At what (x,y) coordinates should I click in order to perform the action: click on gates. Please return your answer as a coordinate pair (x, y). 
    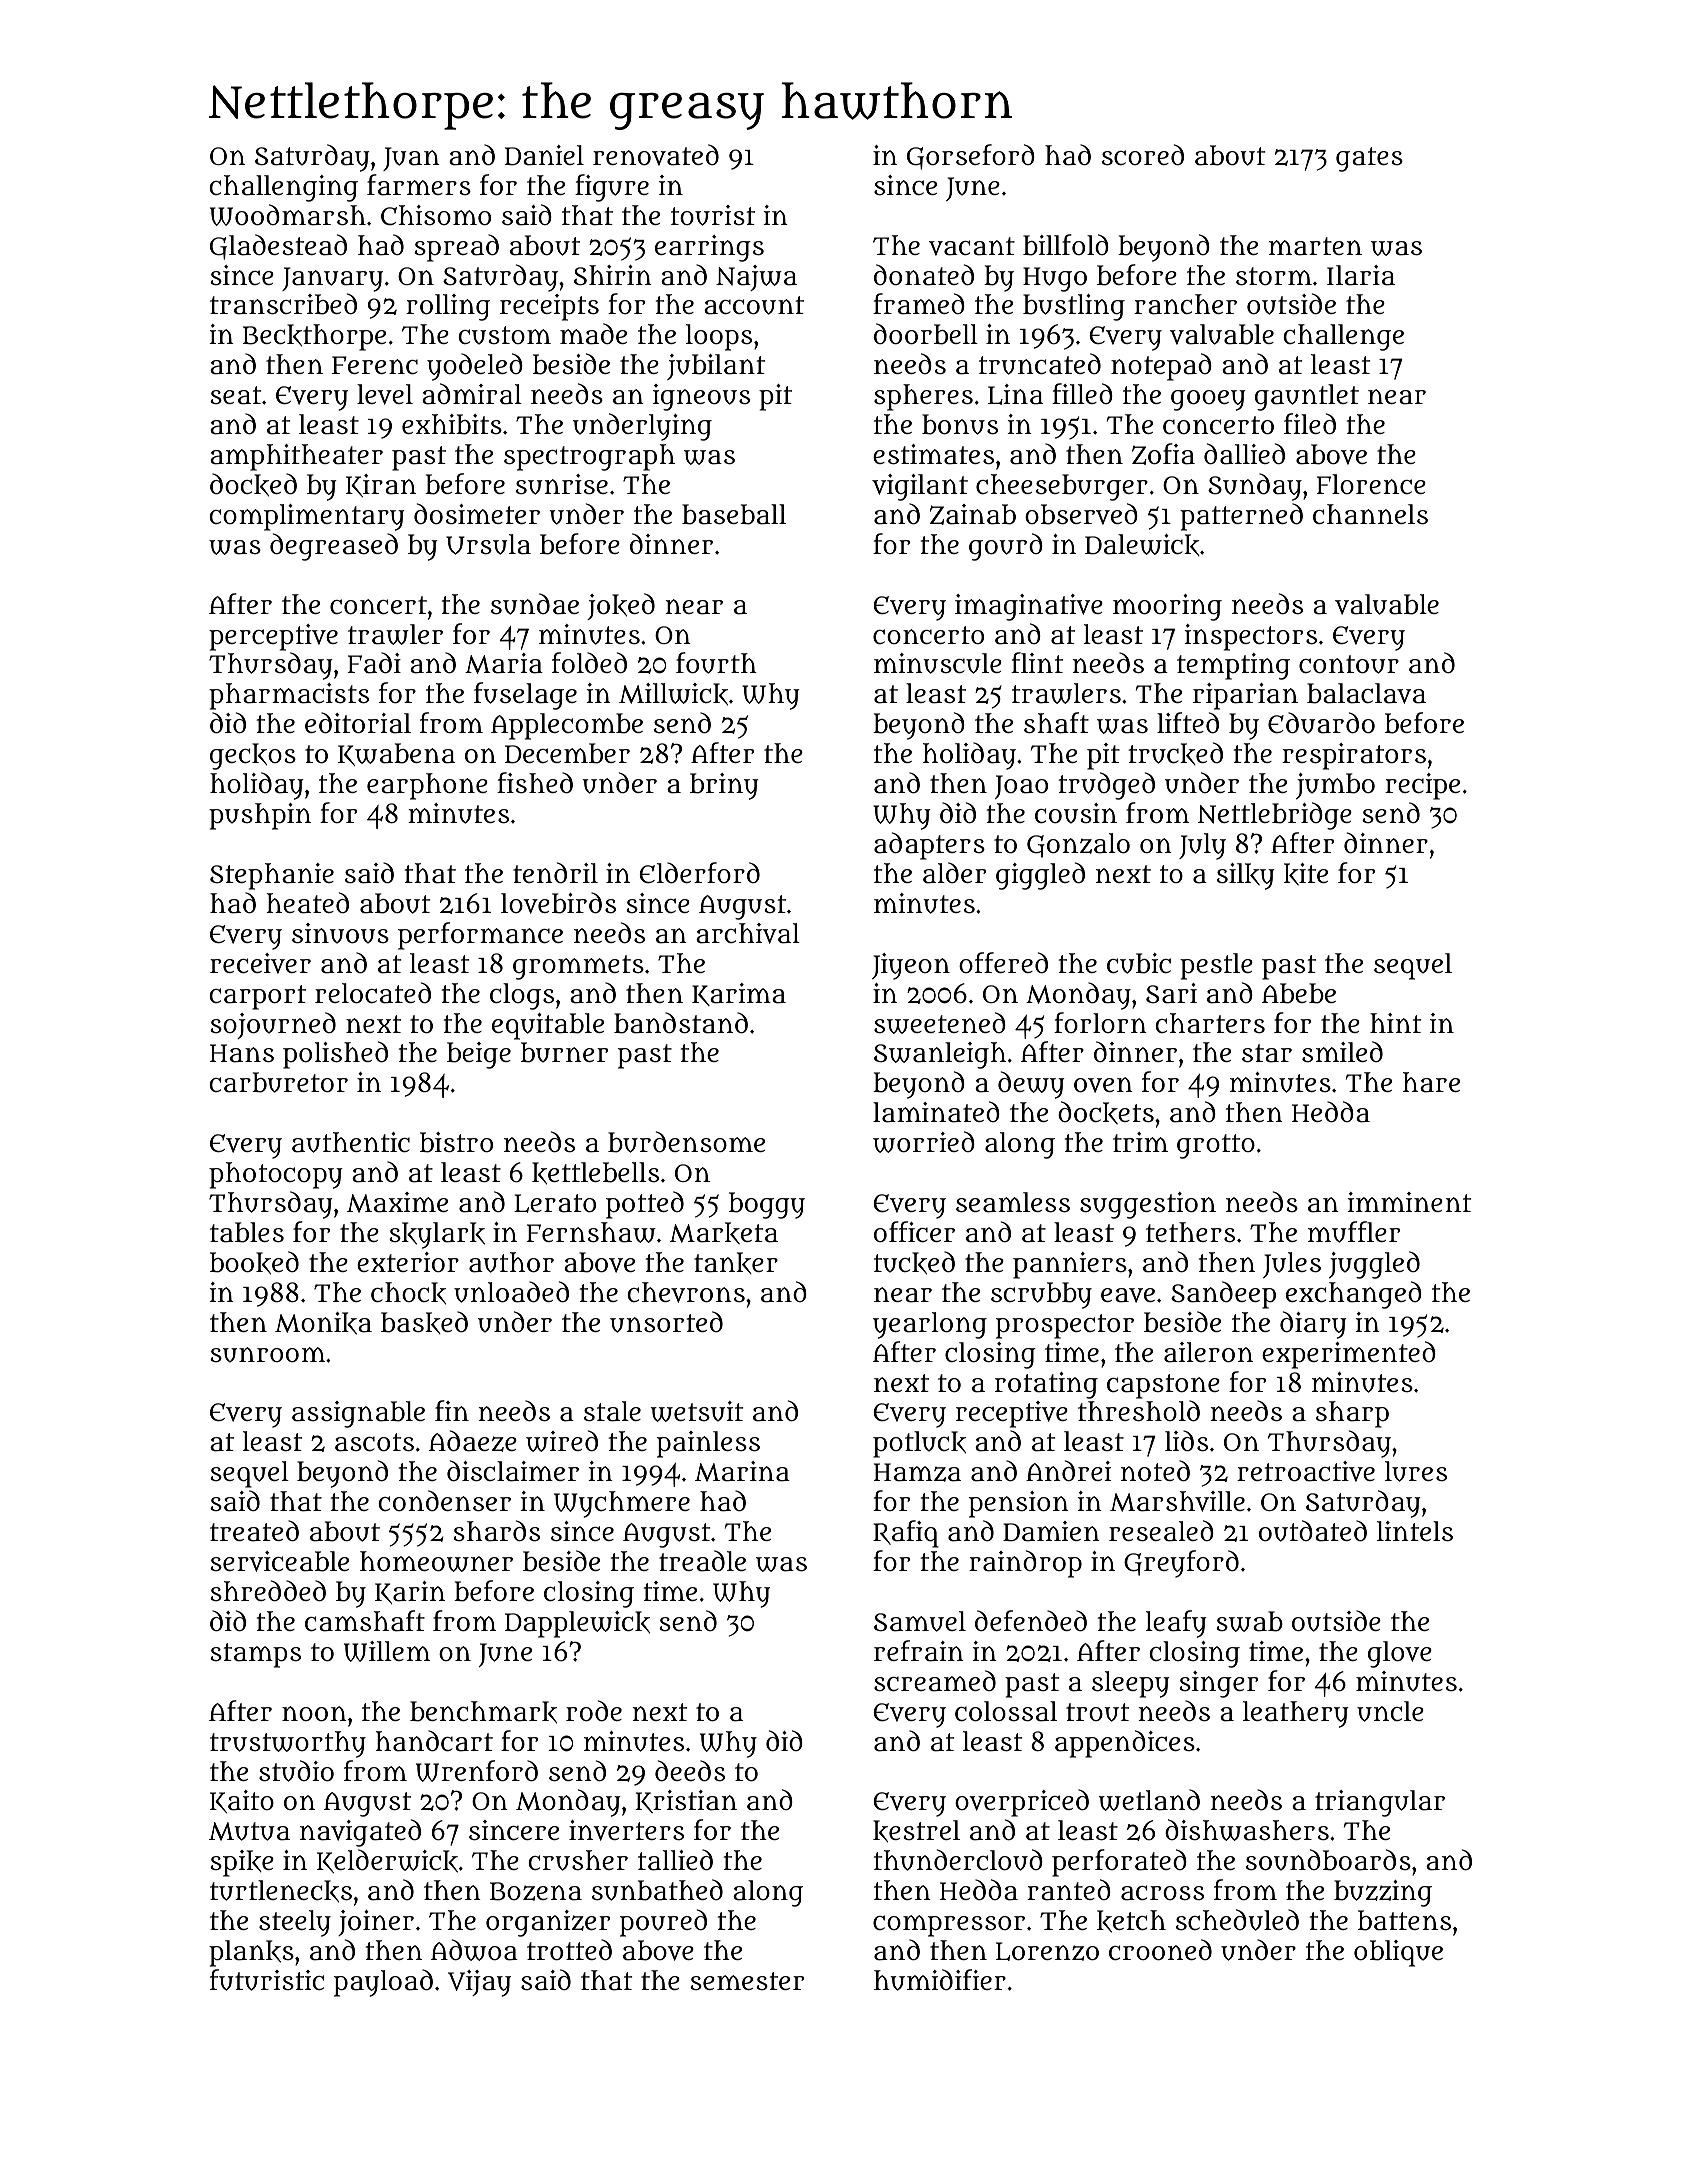
    Looking at the image, I should click on (1369, 159).
